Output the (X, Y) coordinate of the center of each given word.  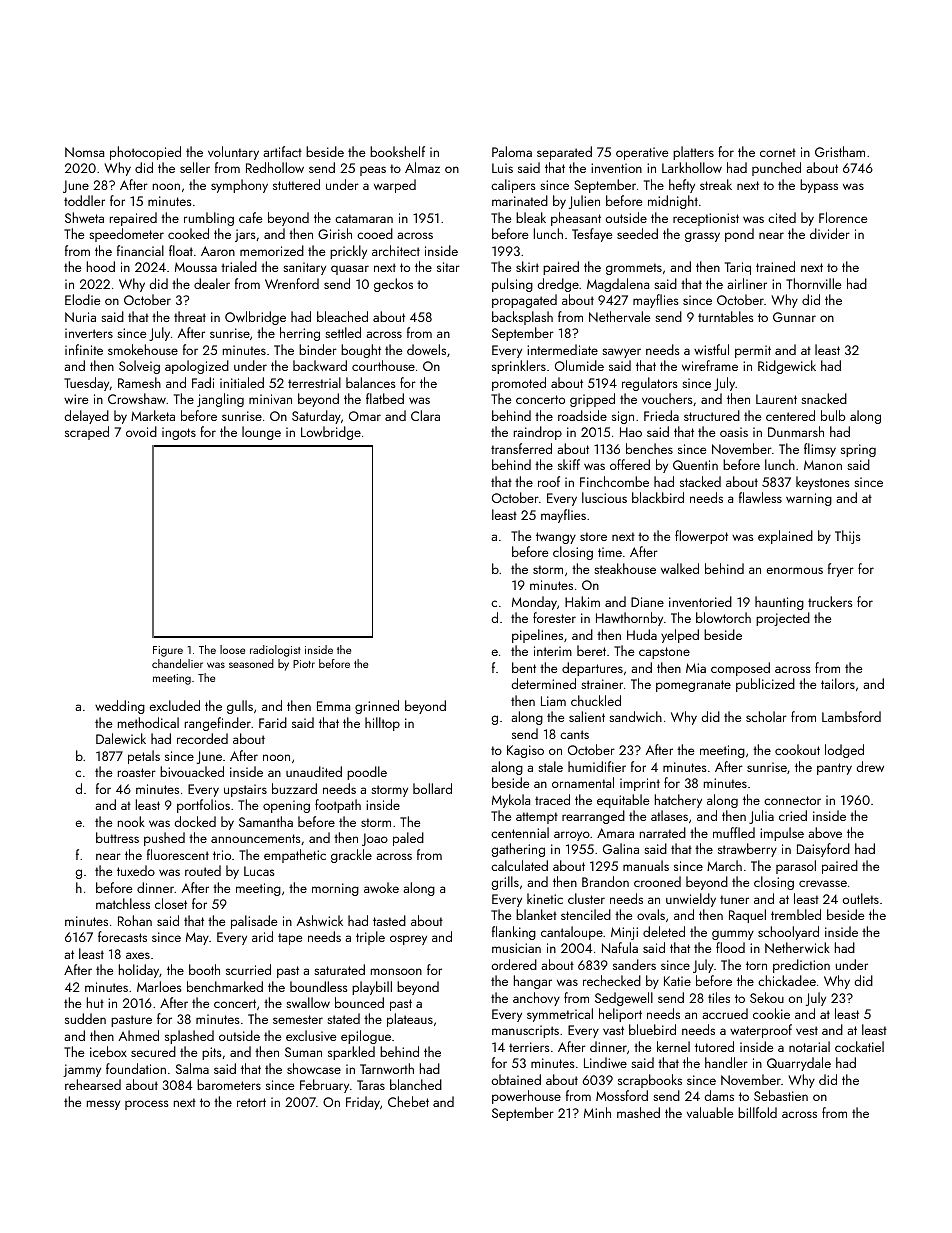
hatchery (678, 801)
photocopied (145, 153)
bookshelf (397, 151)
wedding (120, 707)
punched (776, 169)
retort (251, 1102)
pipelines (537, 636)
